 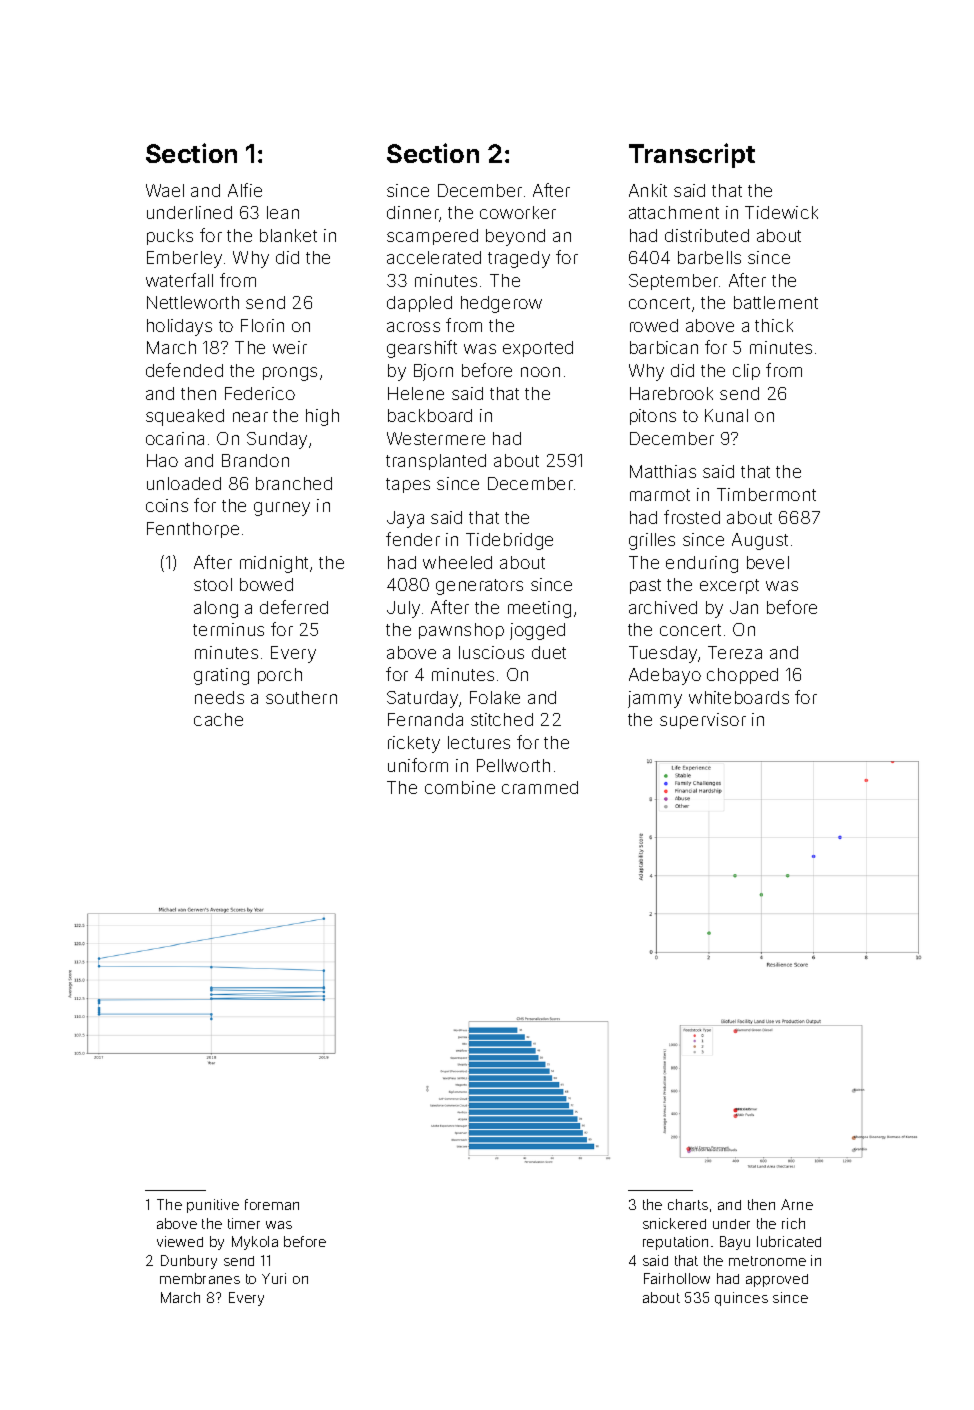 I want to click on dinner, so click(x=413, y=212).
